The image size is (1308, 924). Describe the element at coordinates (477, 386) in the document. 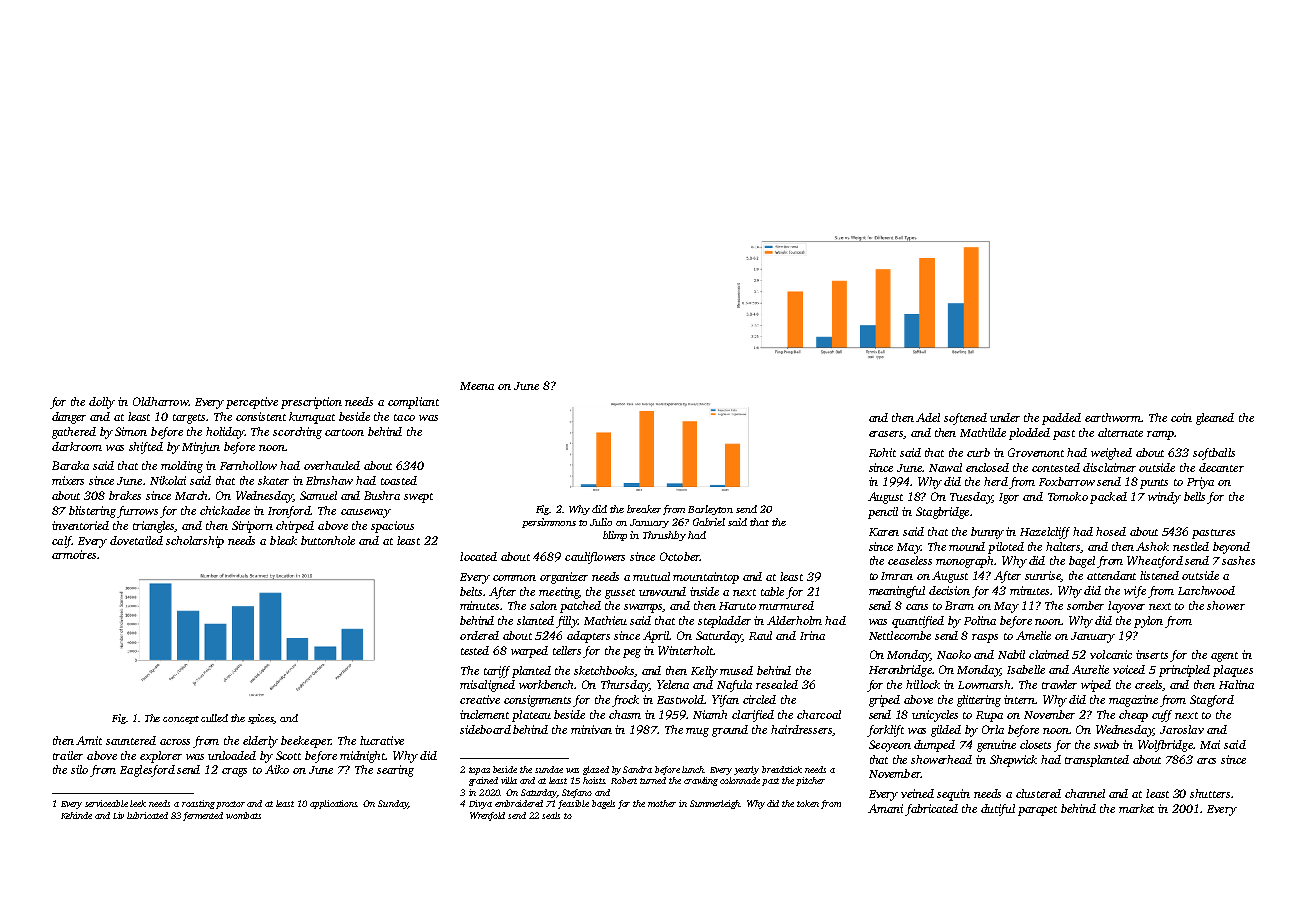

I see `Meena` at that location.
